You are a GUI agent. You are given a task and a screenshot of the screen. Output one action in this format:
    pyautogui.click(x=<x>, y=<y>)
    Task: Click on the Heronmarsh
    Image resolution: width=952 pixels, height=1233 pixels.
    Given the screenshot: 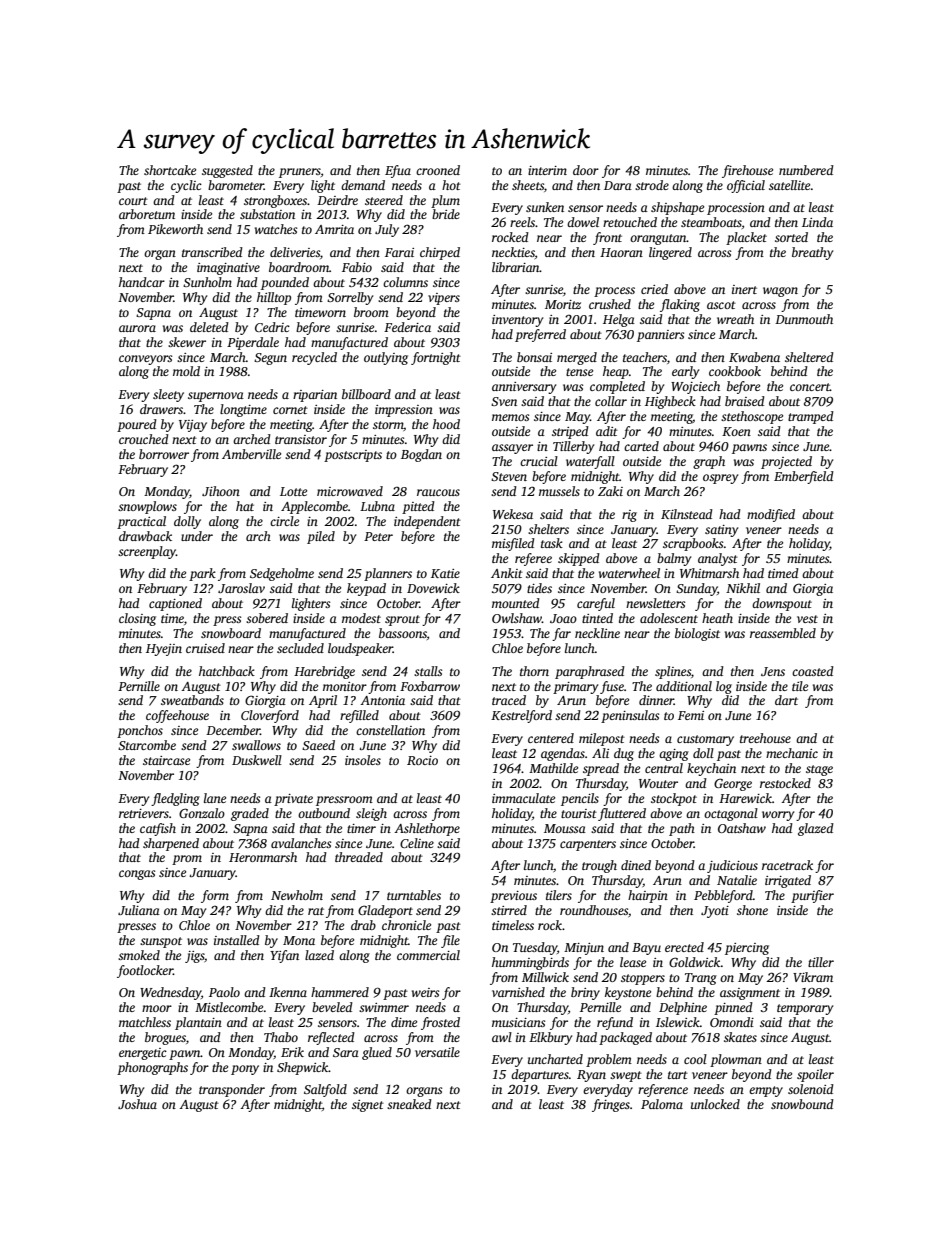 What is the action you would take?
    pyautogui.click(x=263, y=857)
